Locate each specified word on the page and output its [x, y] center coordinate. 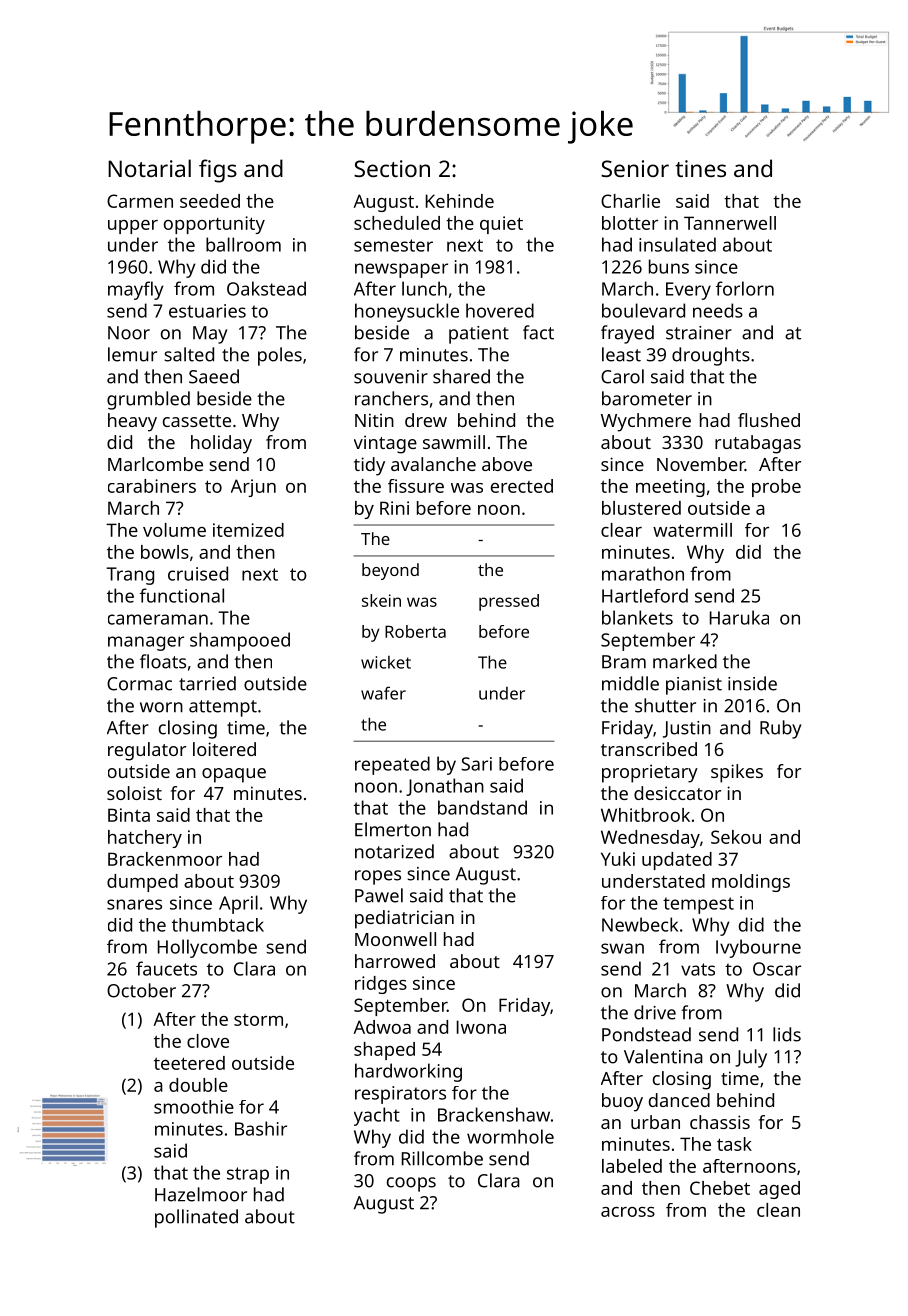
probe [776, 488]
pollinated [196, 1218]
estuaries [207, 311]
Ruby [781, 729]
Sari [476, 764]
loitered [224, 749]
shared [461, 376]
